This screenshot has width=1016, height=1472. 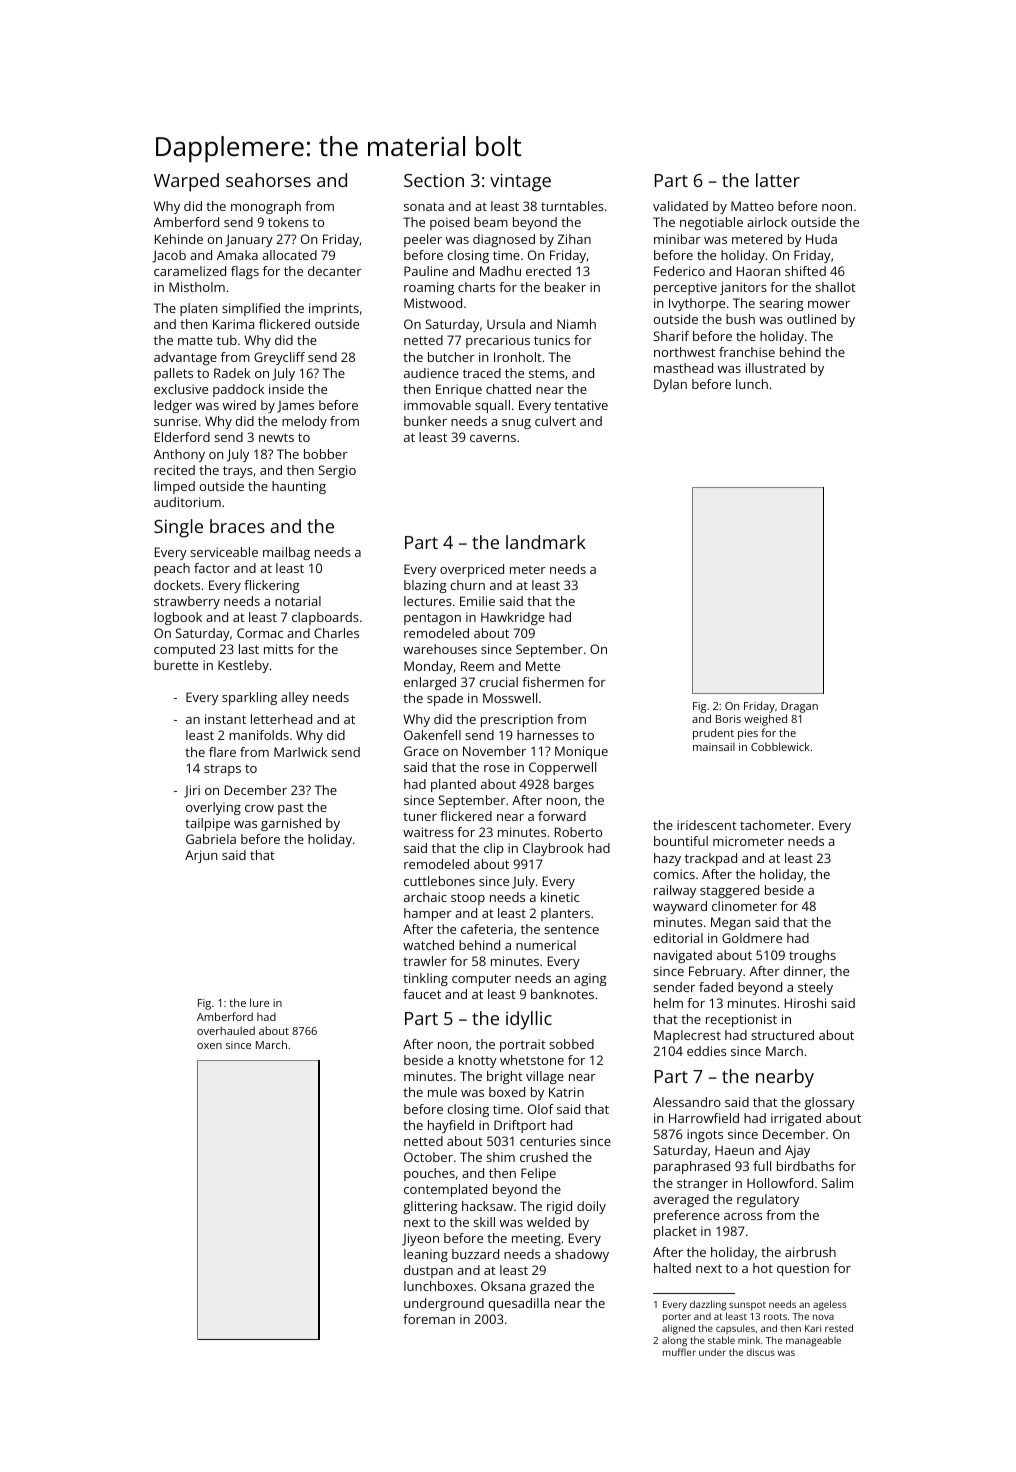 What do you see at coordinates (481, 980) in the screenshot?
I see `computer` at bounding box center [481, 980].
